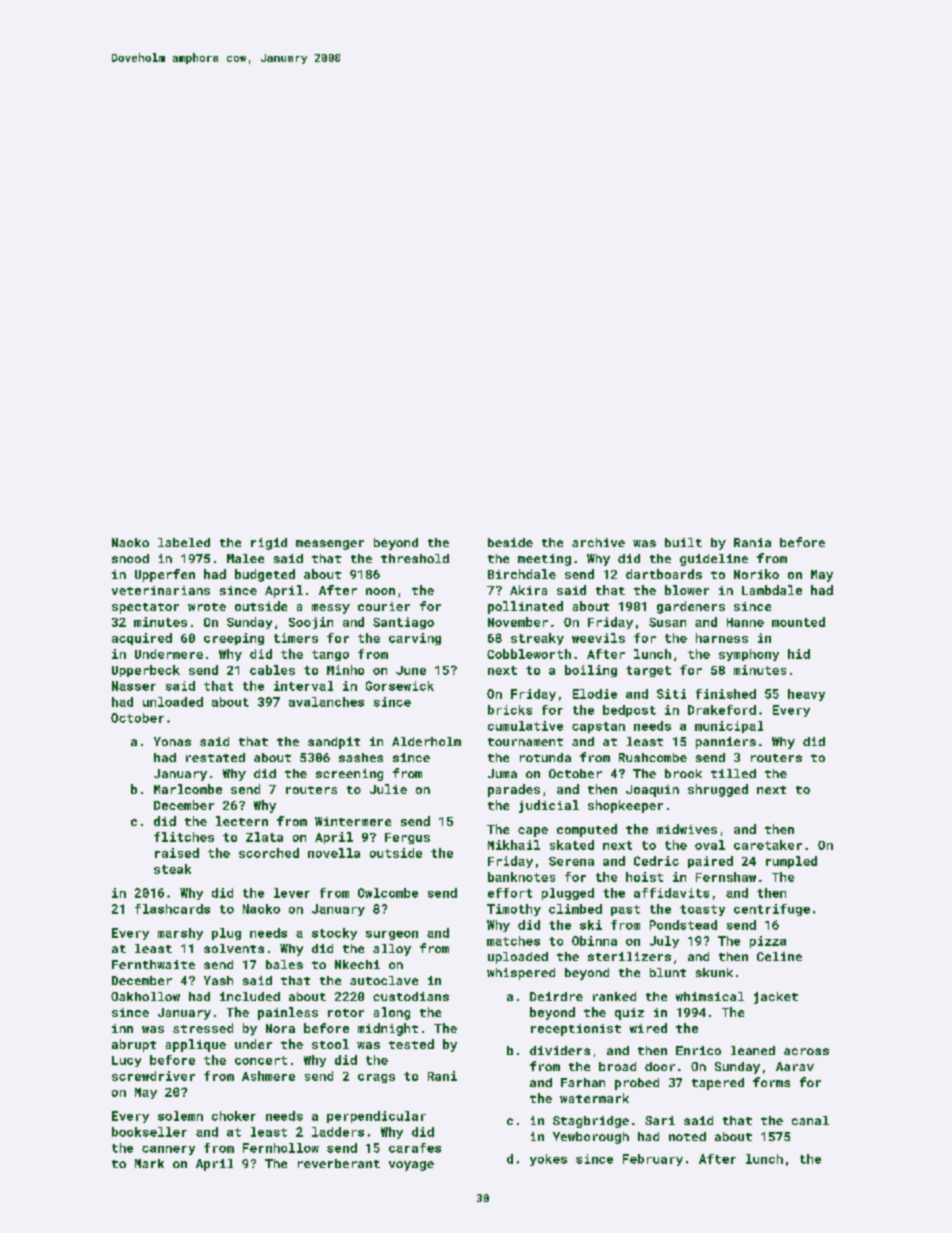 The image size is (952, 1233). I want to click on built, so click(683, 542).
